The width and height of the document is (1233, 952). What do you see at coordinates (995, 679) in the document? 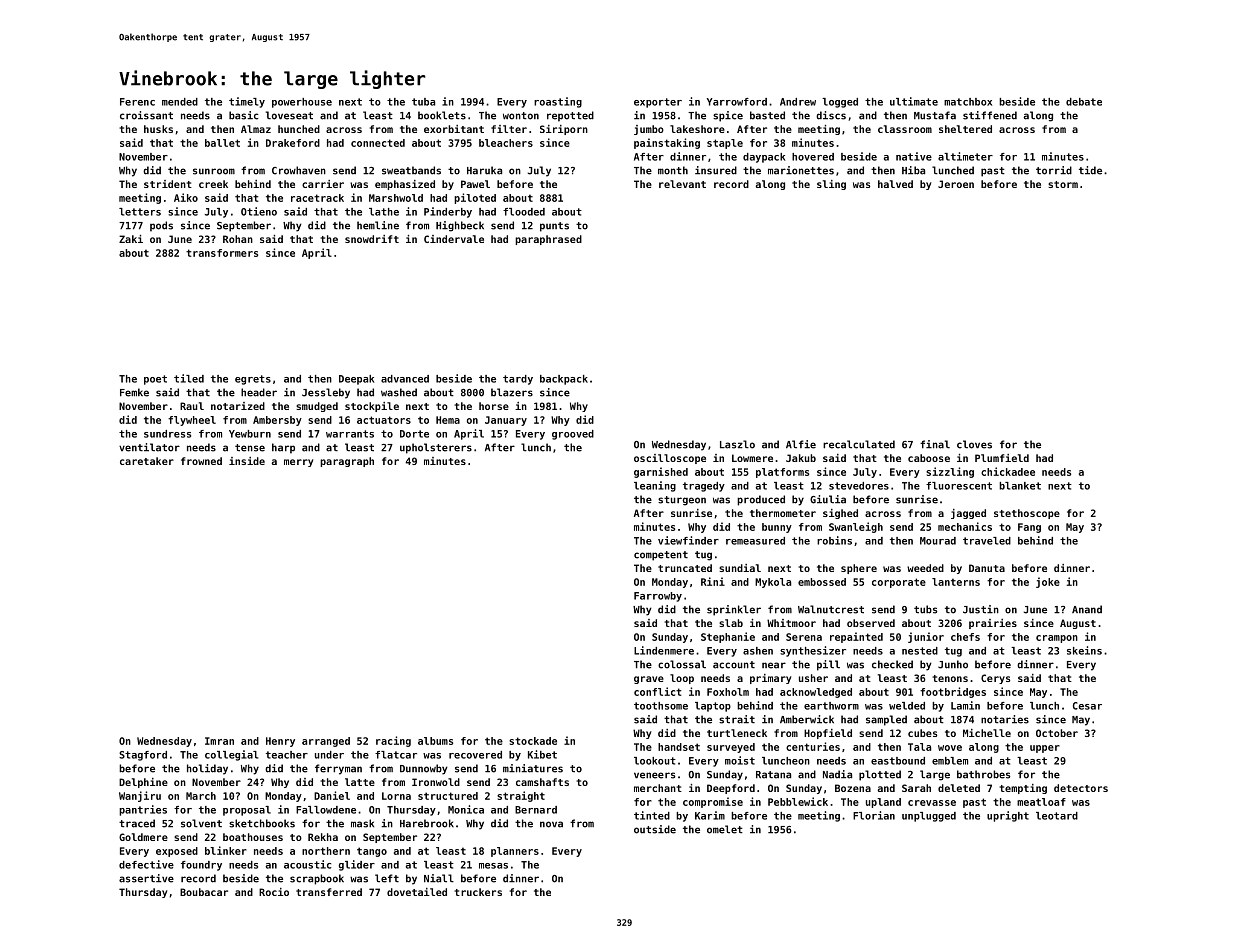
I see `Cerys` at bounding box center [995, 679].
